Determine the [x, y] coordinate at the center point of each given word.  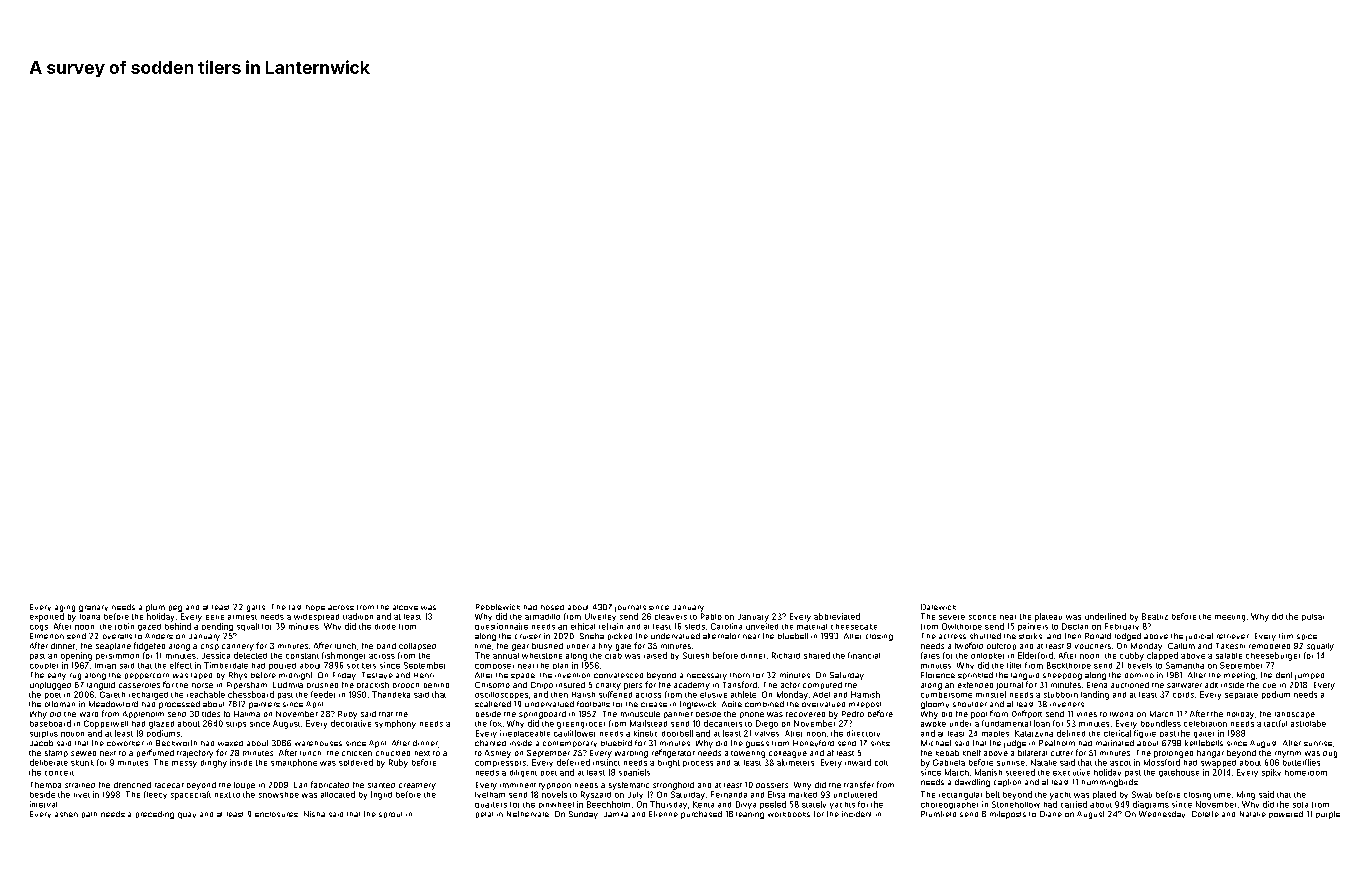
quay [187, 815]
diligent [523, 773]
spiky [1271, 773]
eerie [215, 617]
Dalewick [938, 607]
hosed [552, 607]
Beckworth [176, 743]
